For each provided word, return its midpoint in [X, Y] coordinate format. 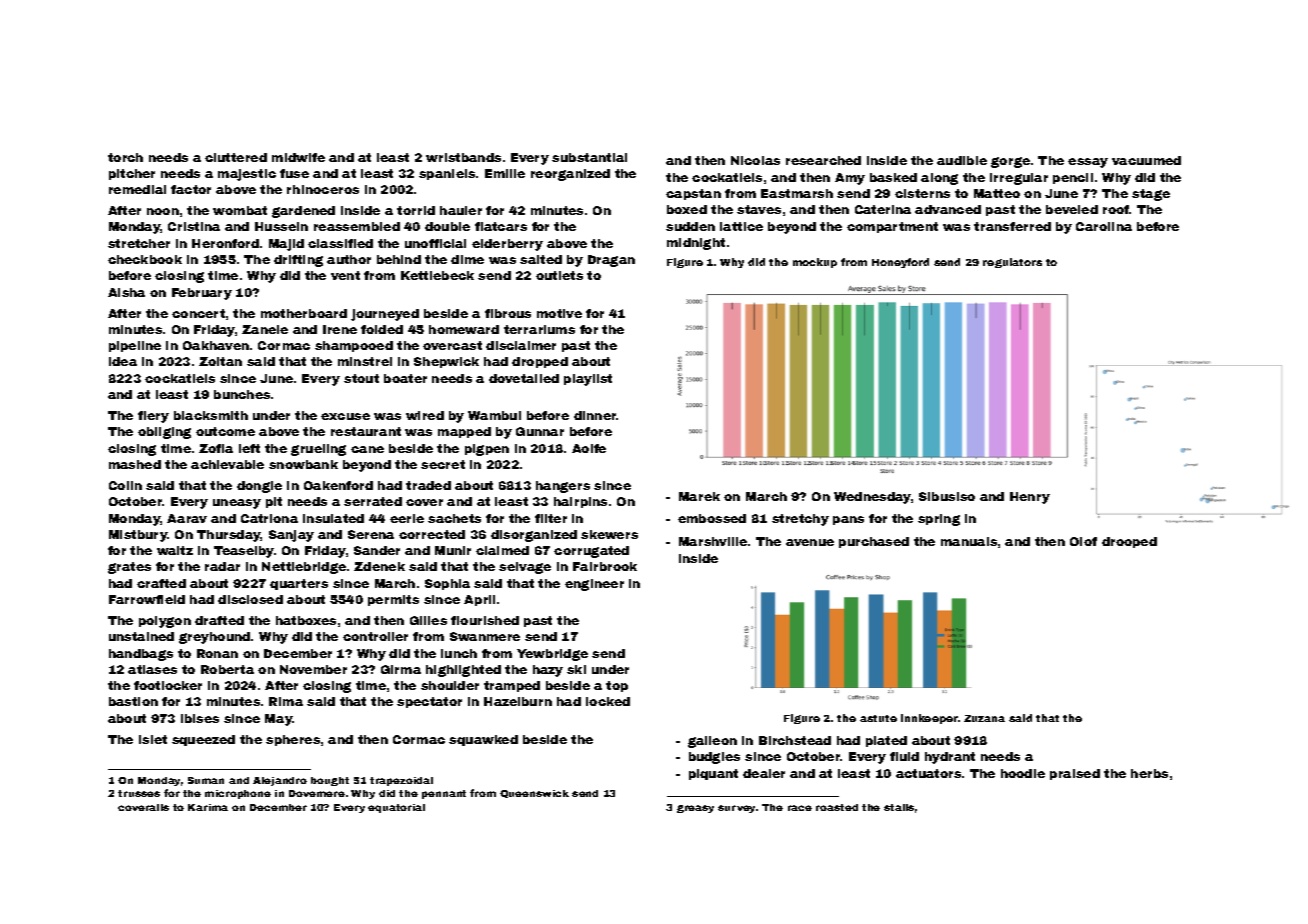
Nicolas [755, 160]
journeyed [385, 315]
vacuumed [1146, 160]
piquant [713, 774]
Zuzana [984, 718]
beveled [1072, 209]
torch [125, 157]
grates [129, 568]
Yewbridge [552, 655]
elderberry [507, 245]
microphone [238, 794]
